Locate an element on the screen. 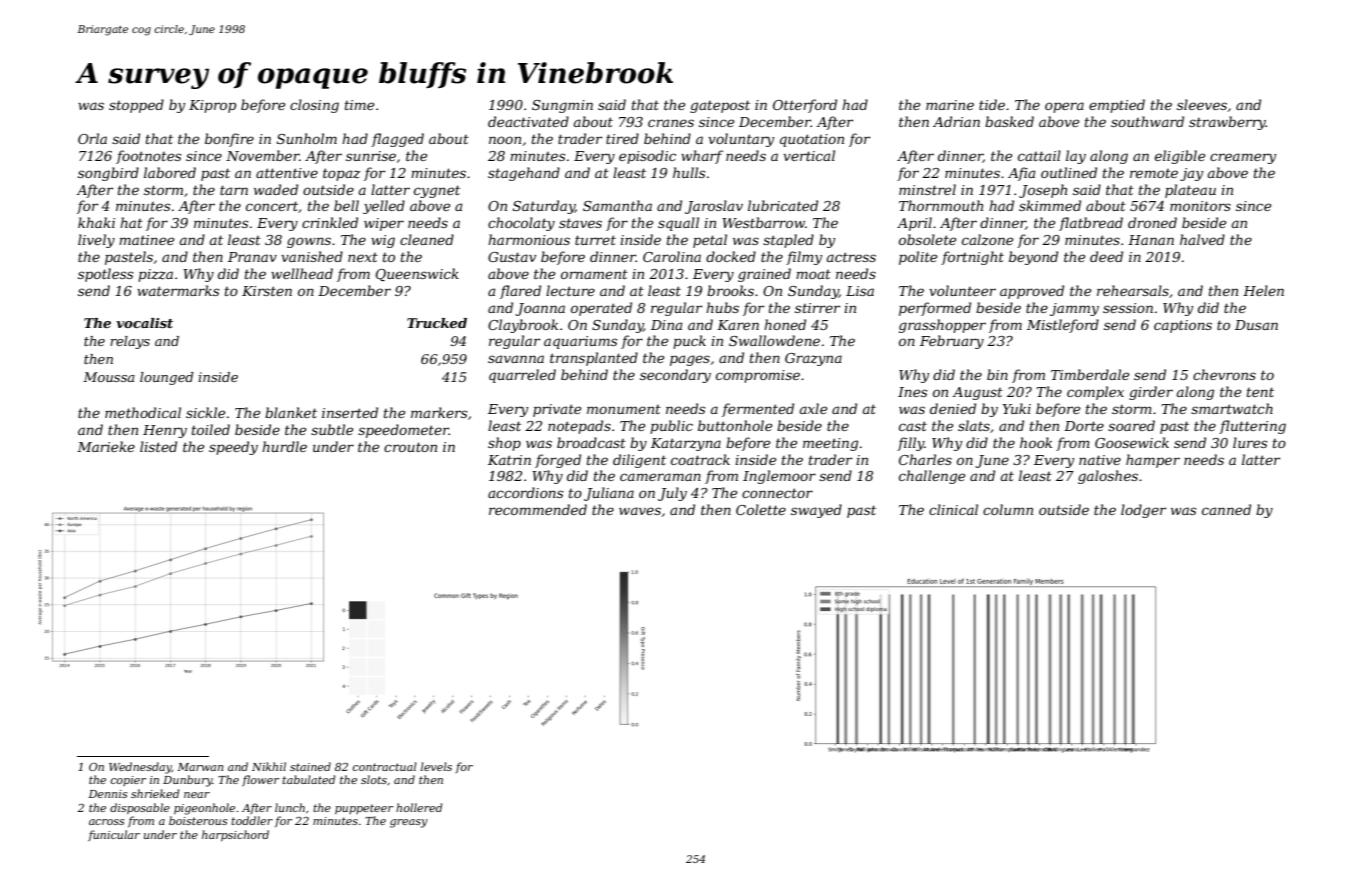  funicular is located at coordinates (114, 835).
